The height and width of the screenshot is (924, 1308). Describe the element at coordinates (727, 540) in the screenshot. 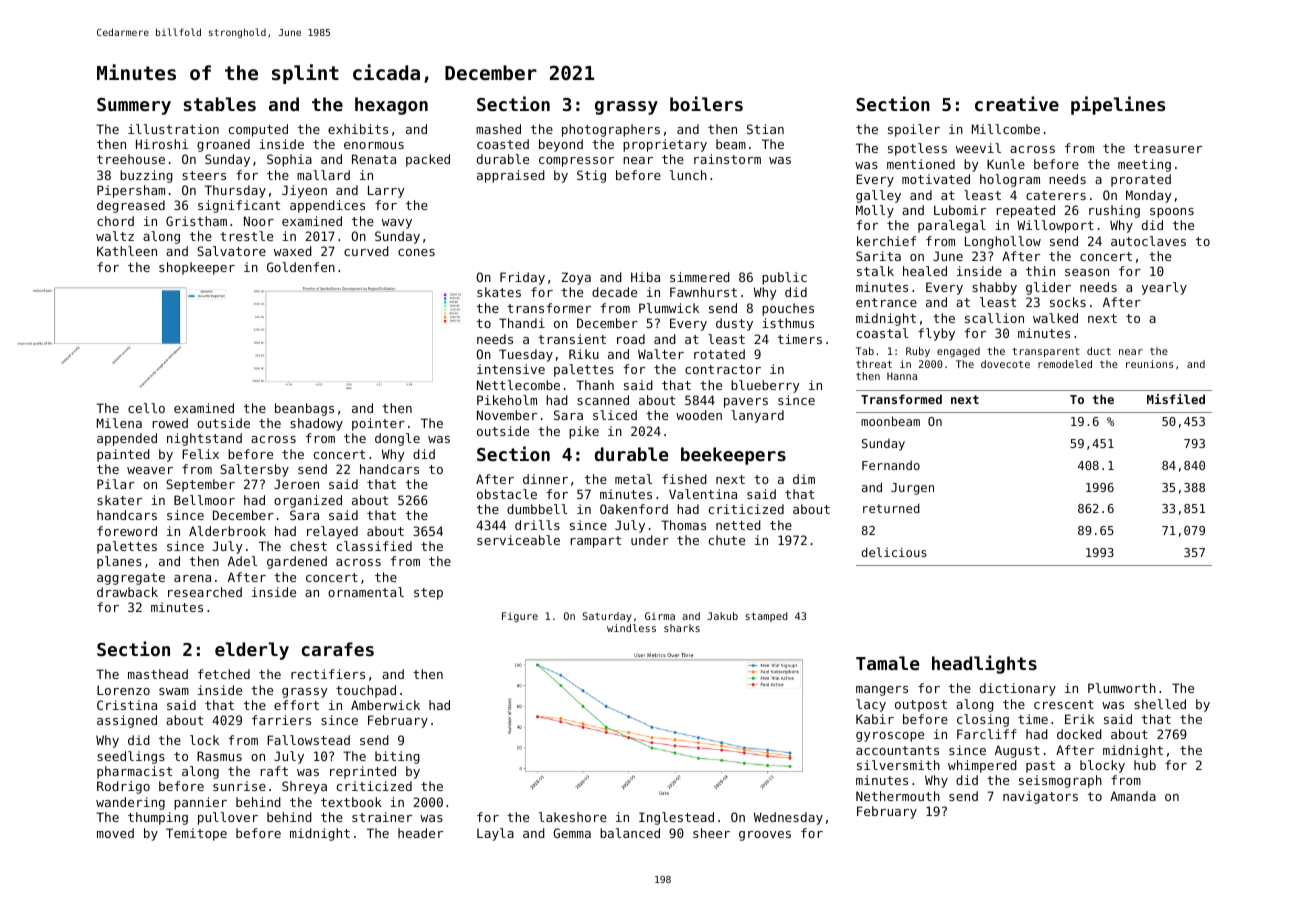

I see `chute` at that location.
